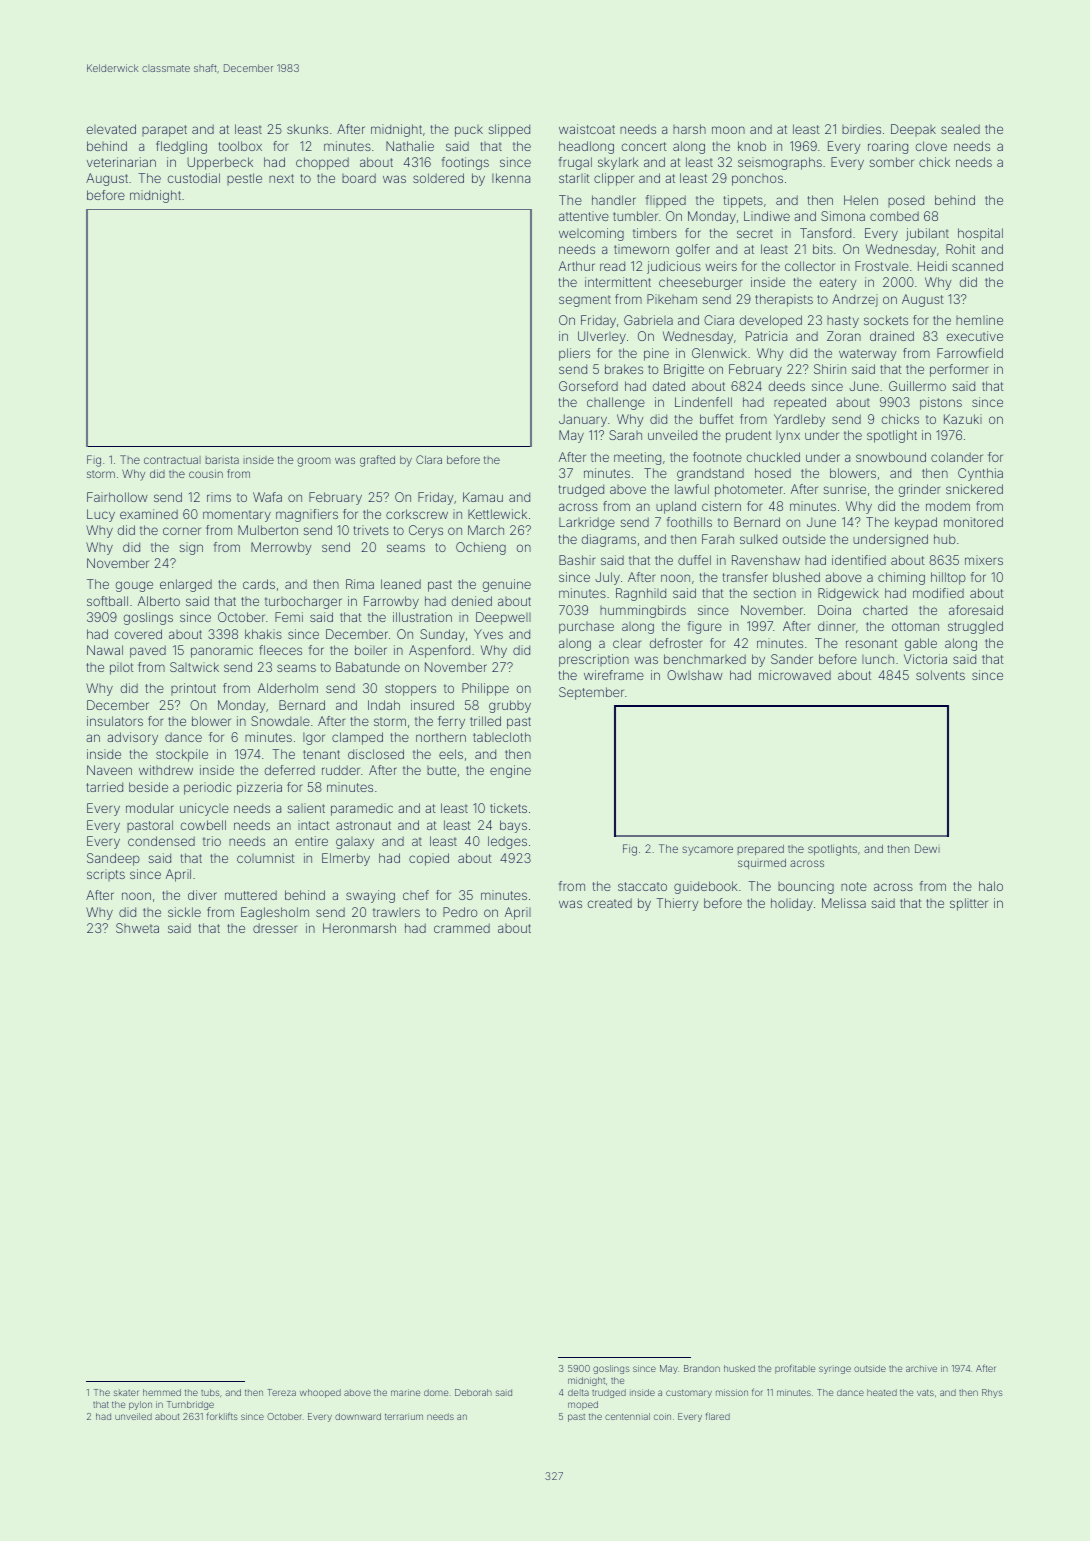 Image resolution: width=1090 pixels, height=1541 pixels. Describe the element at coordinates (275, 928) in the document. I see `dresser` at that location.
